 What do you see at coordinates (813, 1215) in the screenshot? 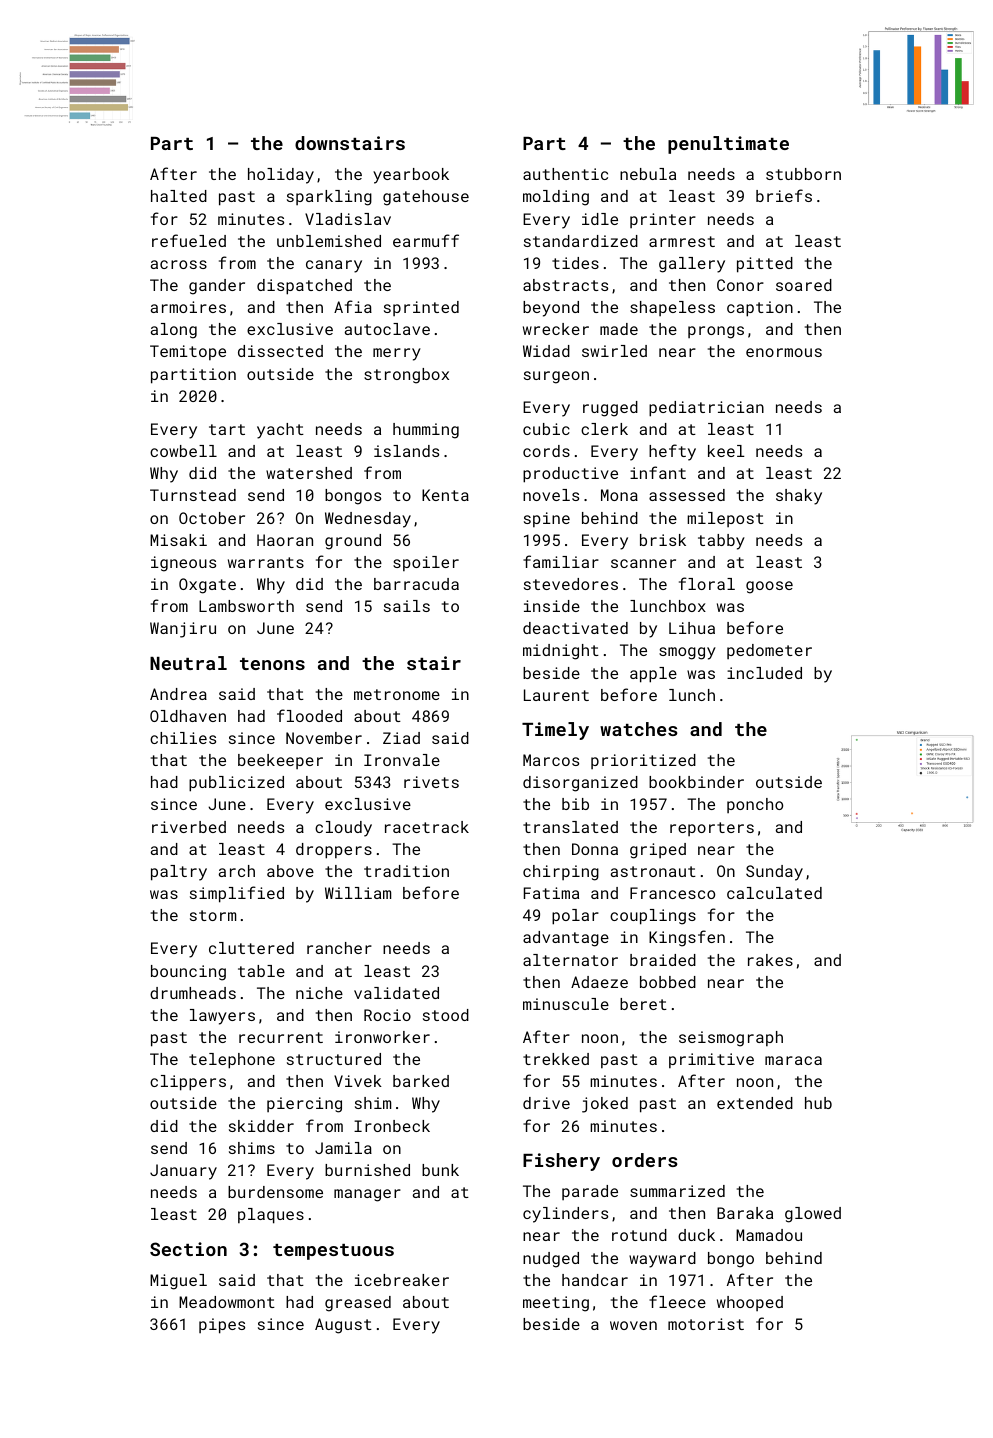
I see `glowed` at bounding box center [813, 1215].
